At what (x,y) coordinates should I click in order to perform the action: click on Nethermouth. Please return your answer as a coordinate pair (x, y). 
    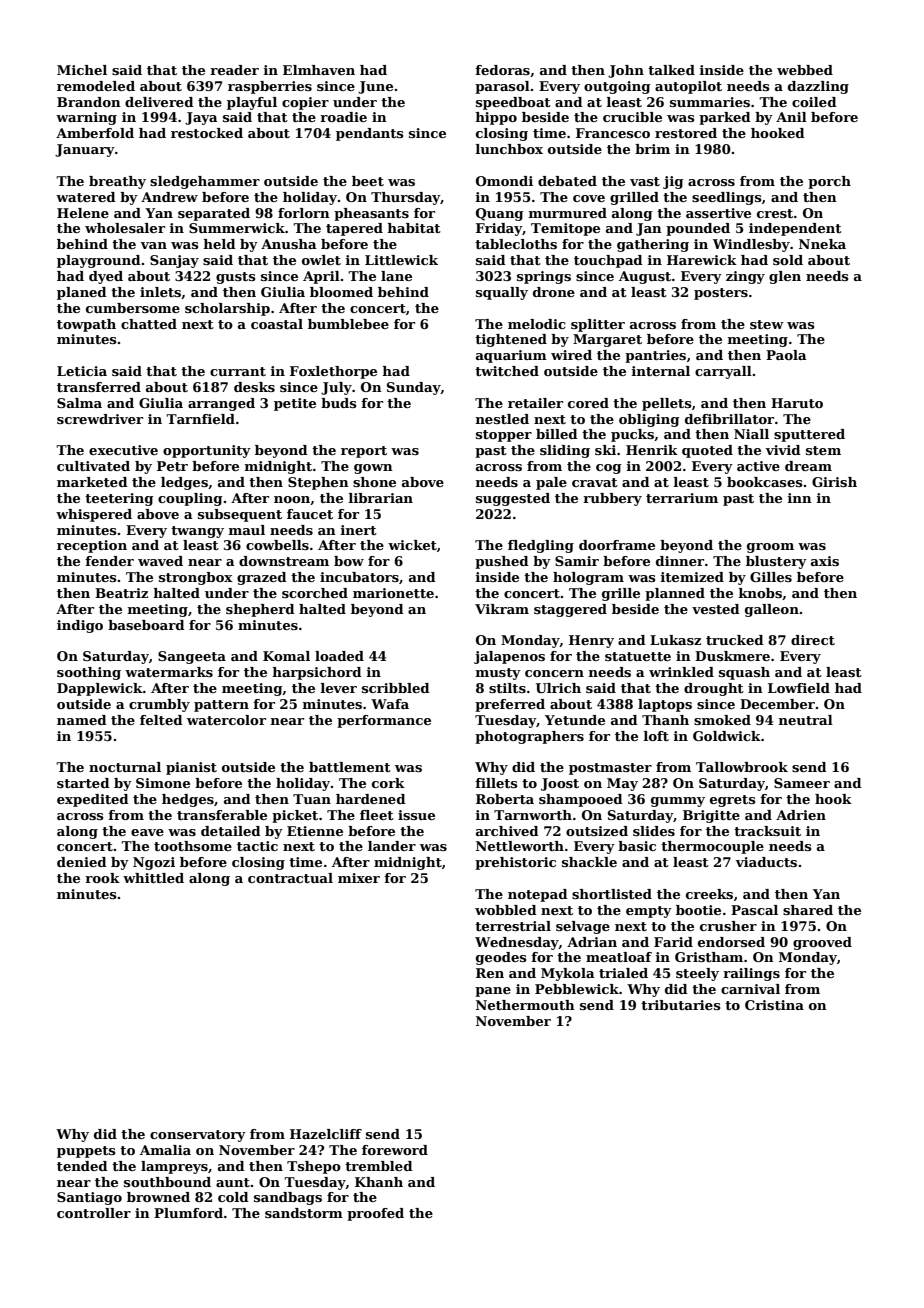
    Looking at the image, I should click on (525, 1005).
